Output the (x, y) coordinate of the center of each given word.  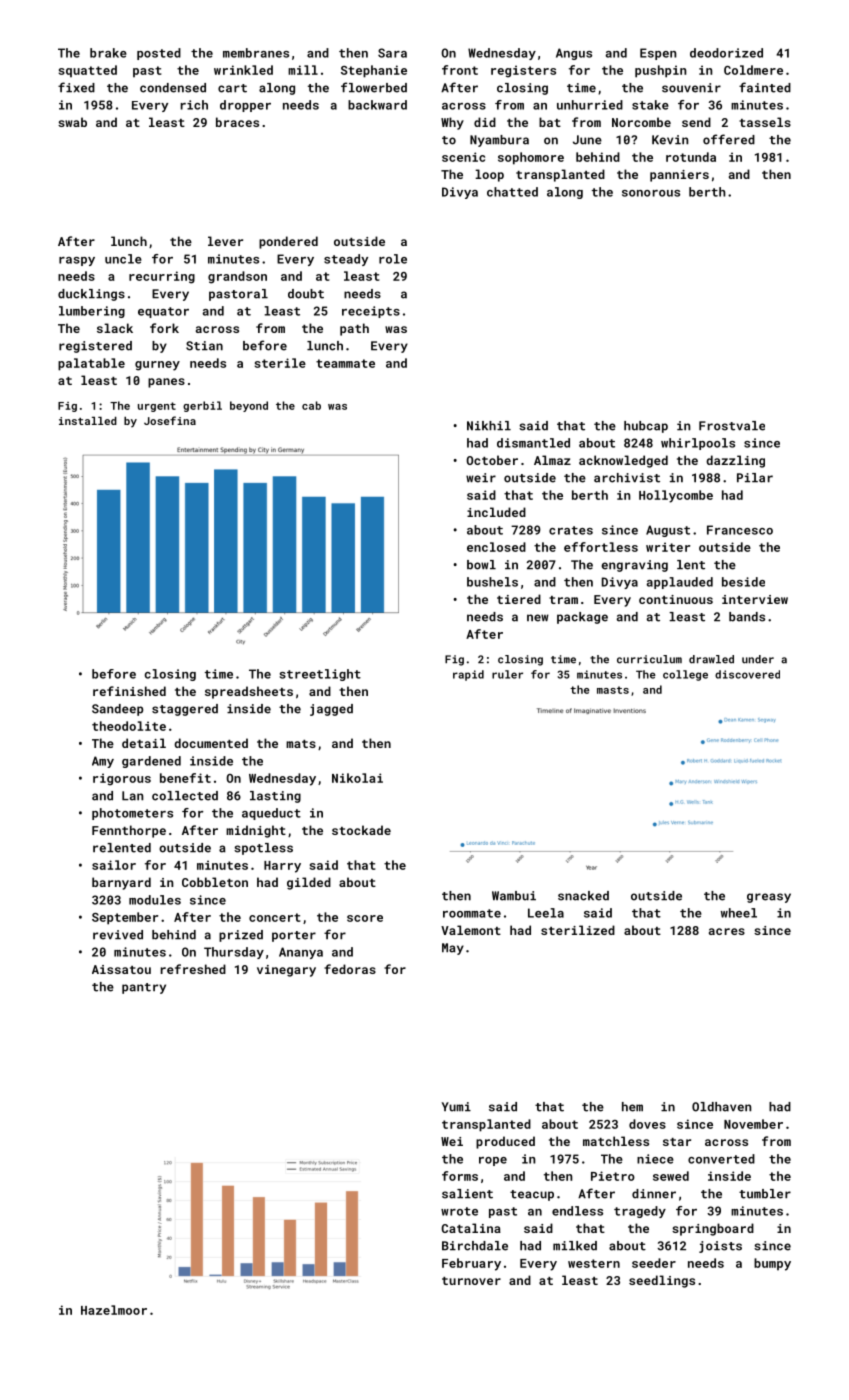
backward (377, 105)
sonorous (651, 193)
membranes (256, 53)
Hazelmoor (114, 1310)
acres (727, 931)
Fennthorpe (129, 831)
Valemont (471, 930)
